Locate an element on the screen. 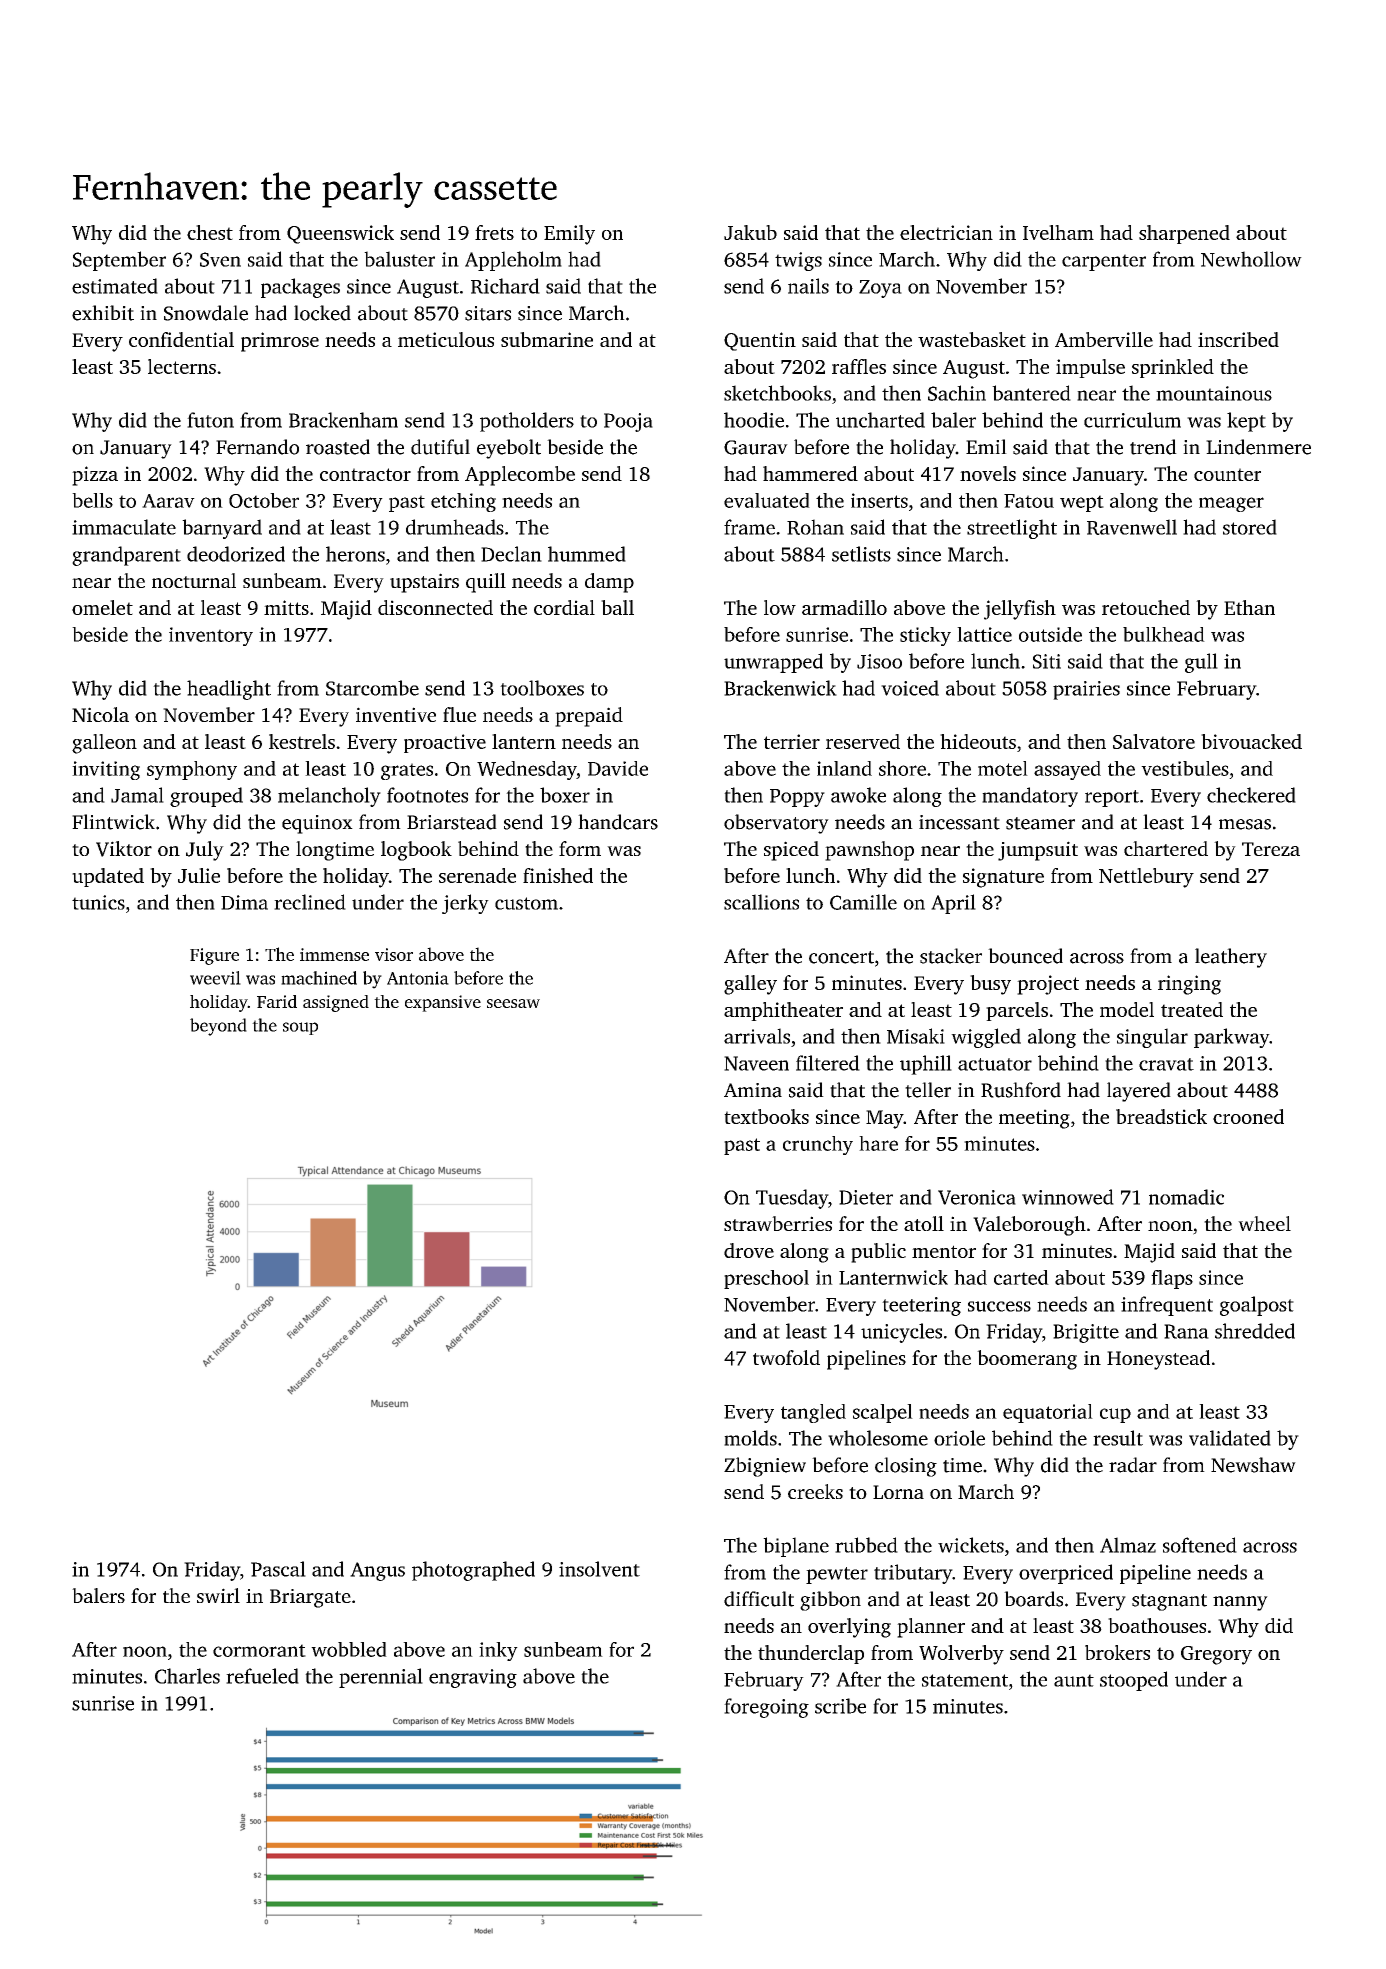  Pascal is located at coordinates (278, 1569).
